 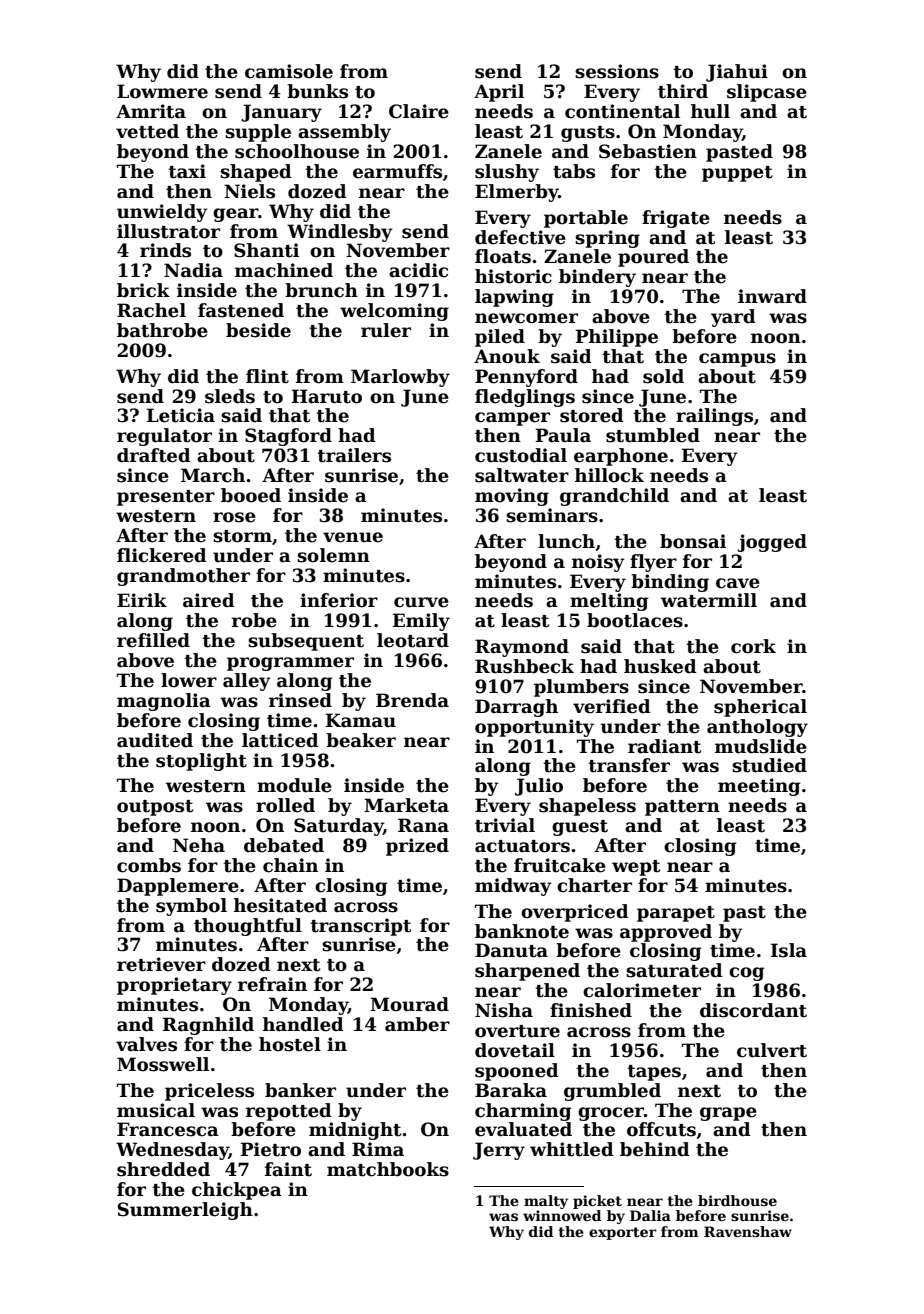 I want to click on spherical, so click(x=760, y=708).
